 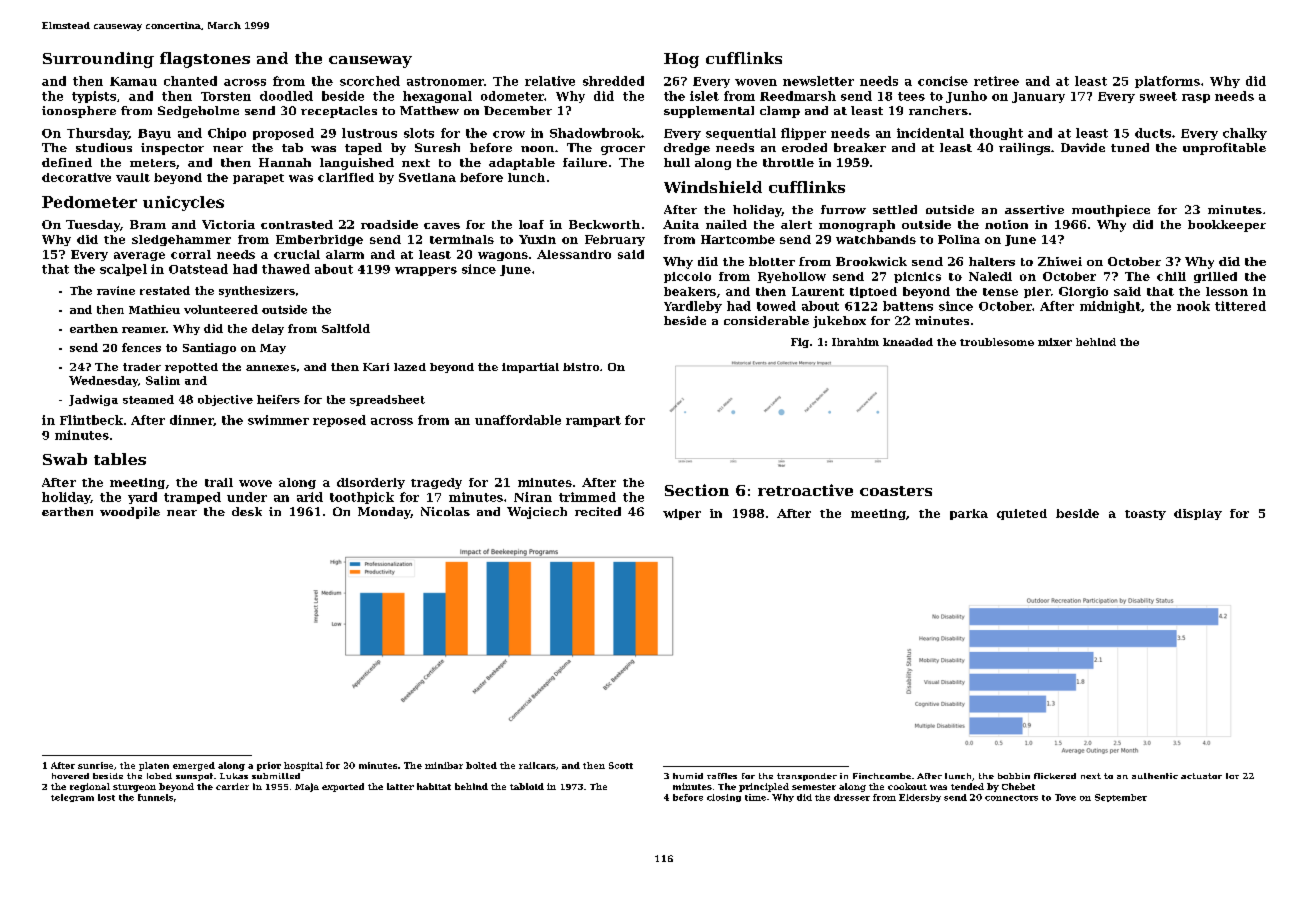 I want to click on Alessandro, so click(x=574, y=254).
